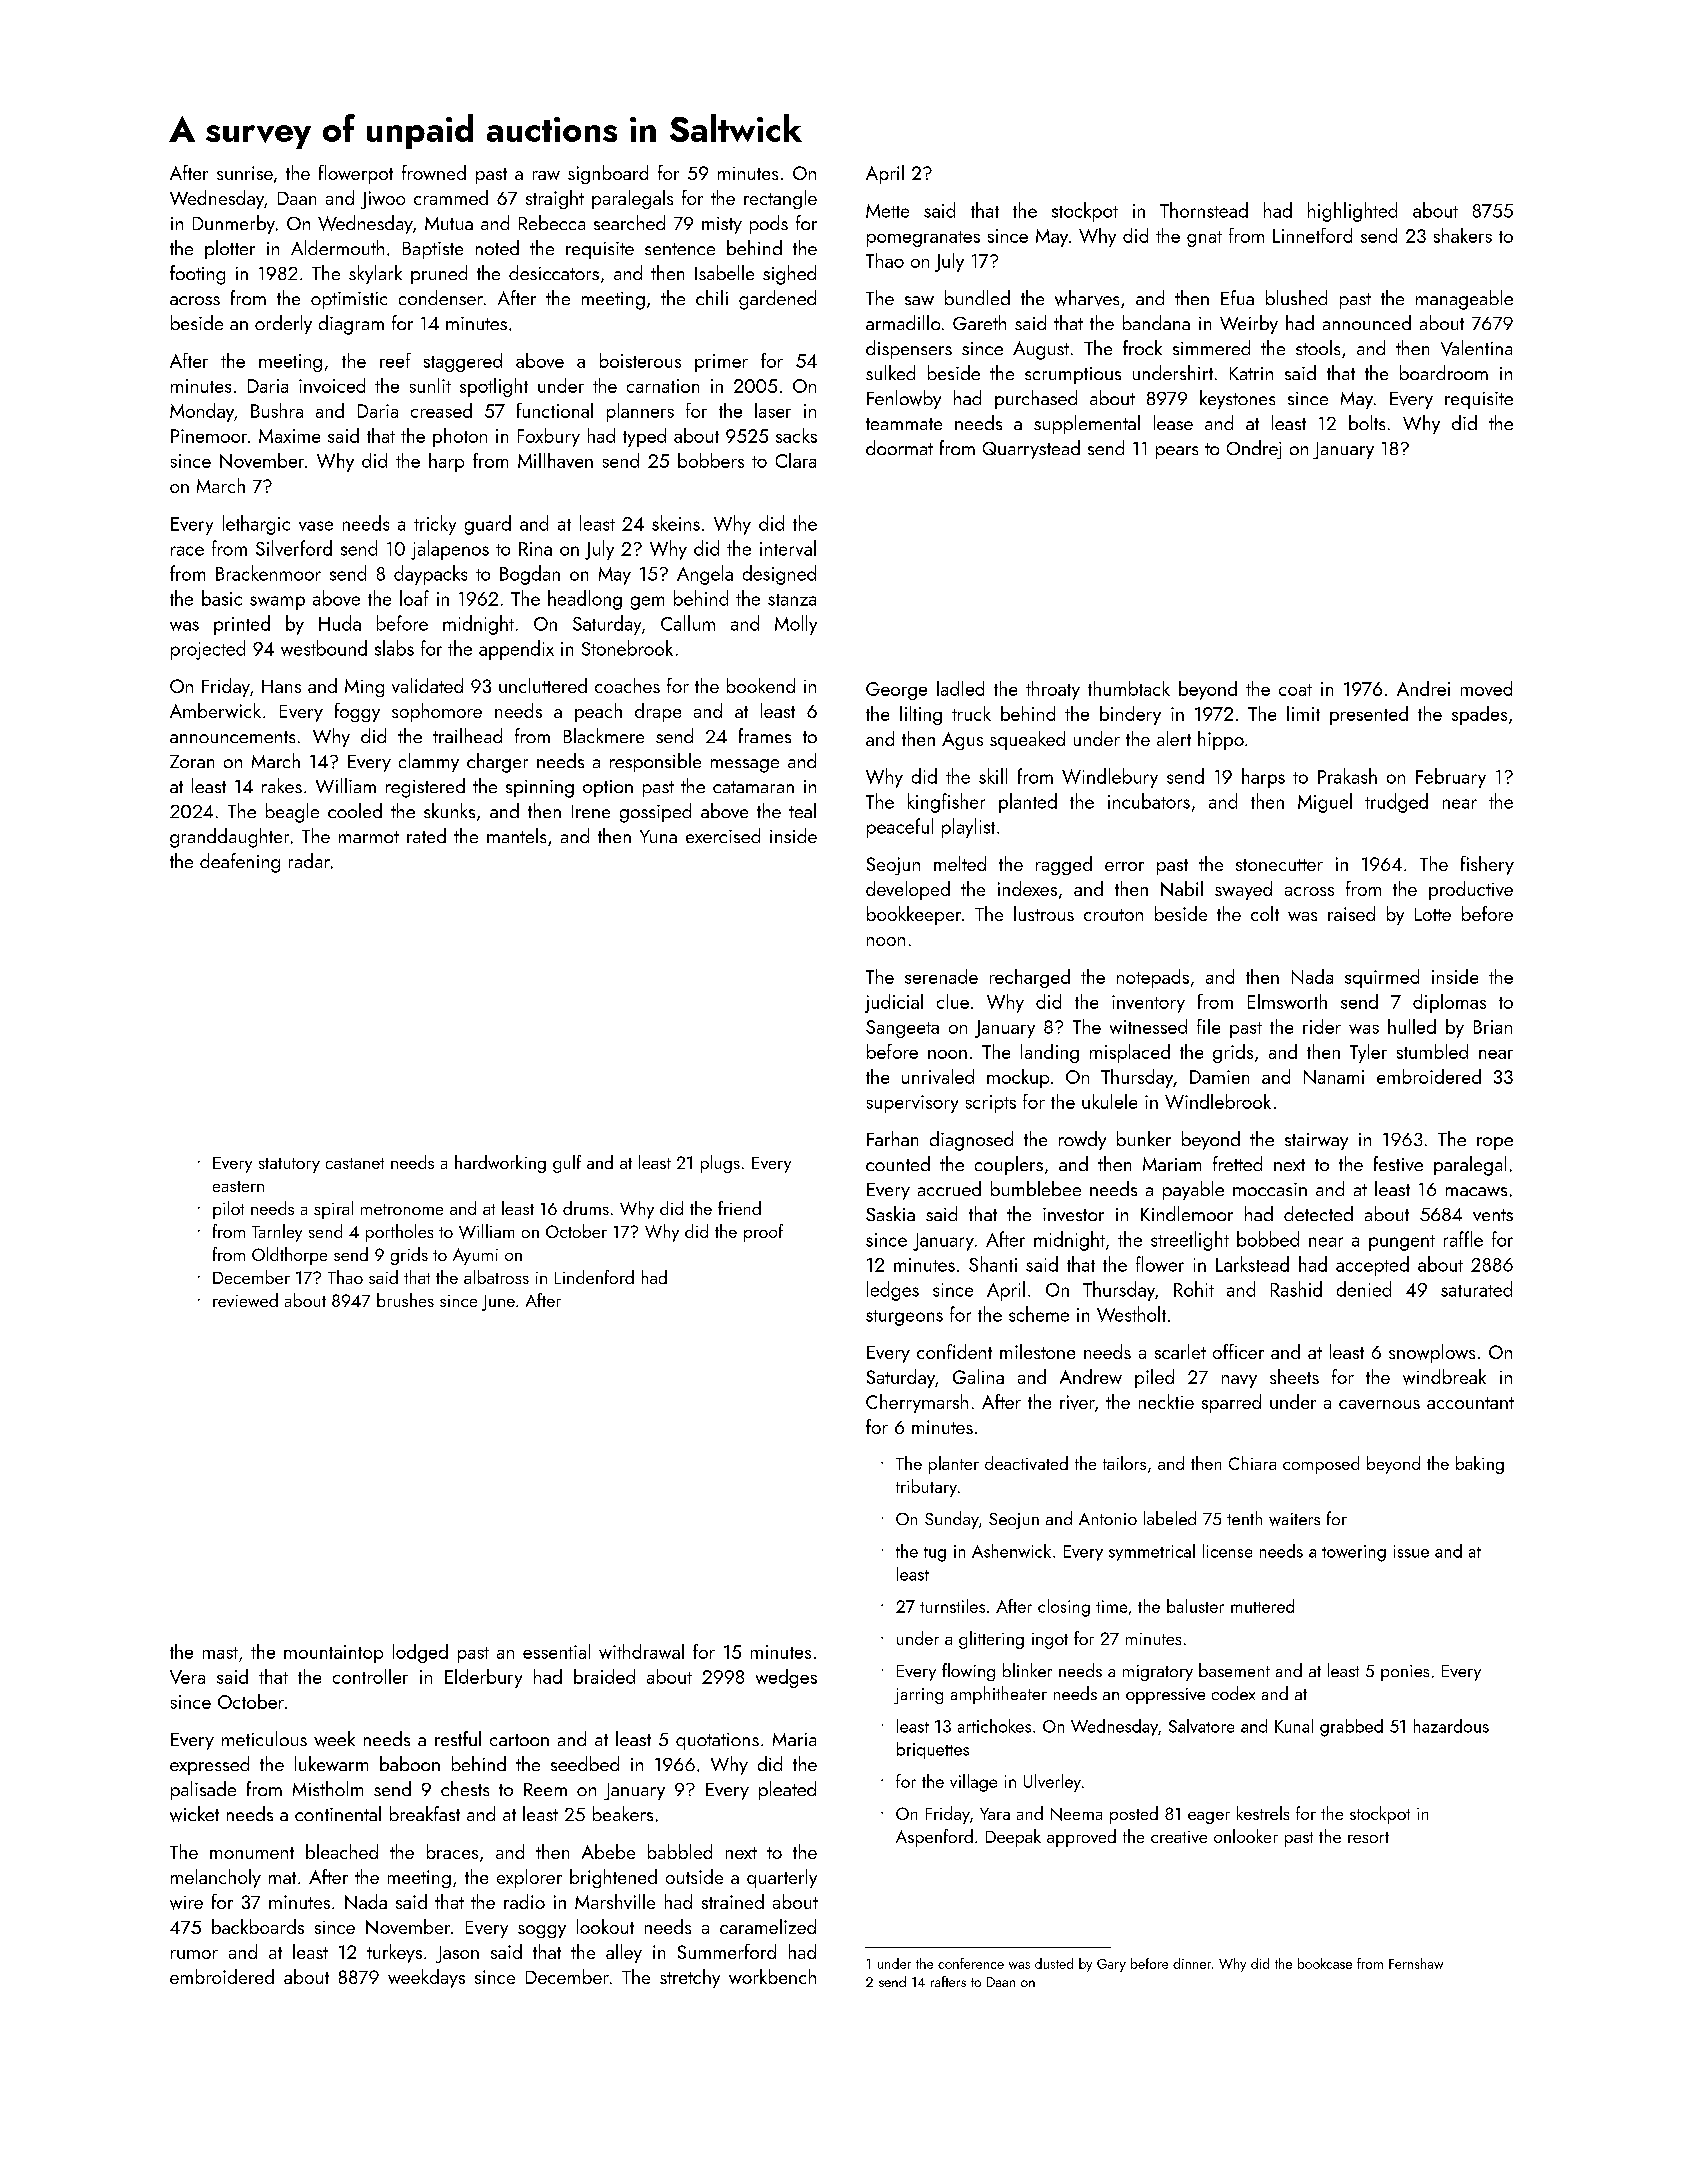 The height and width of the screenshot is (2178, 1683). Describe the element at coordinates (535, 549) in the screenshot. I see `Rina` at that location.
